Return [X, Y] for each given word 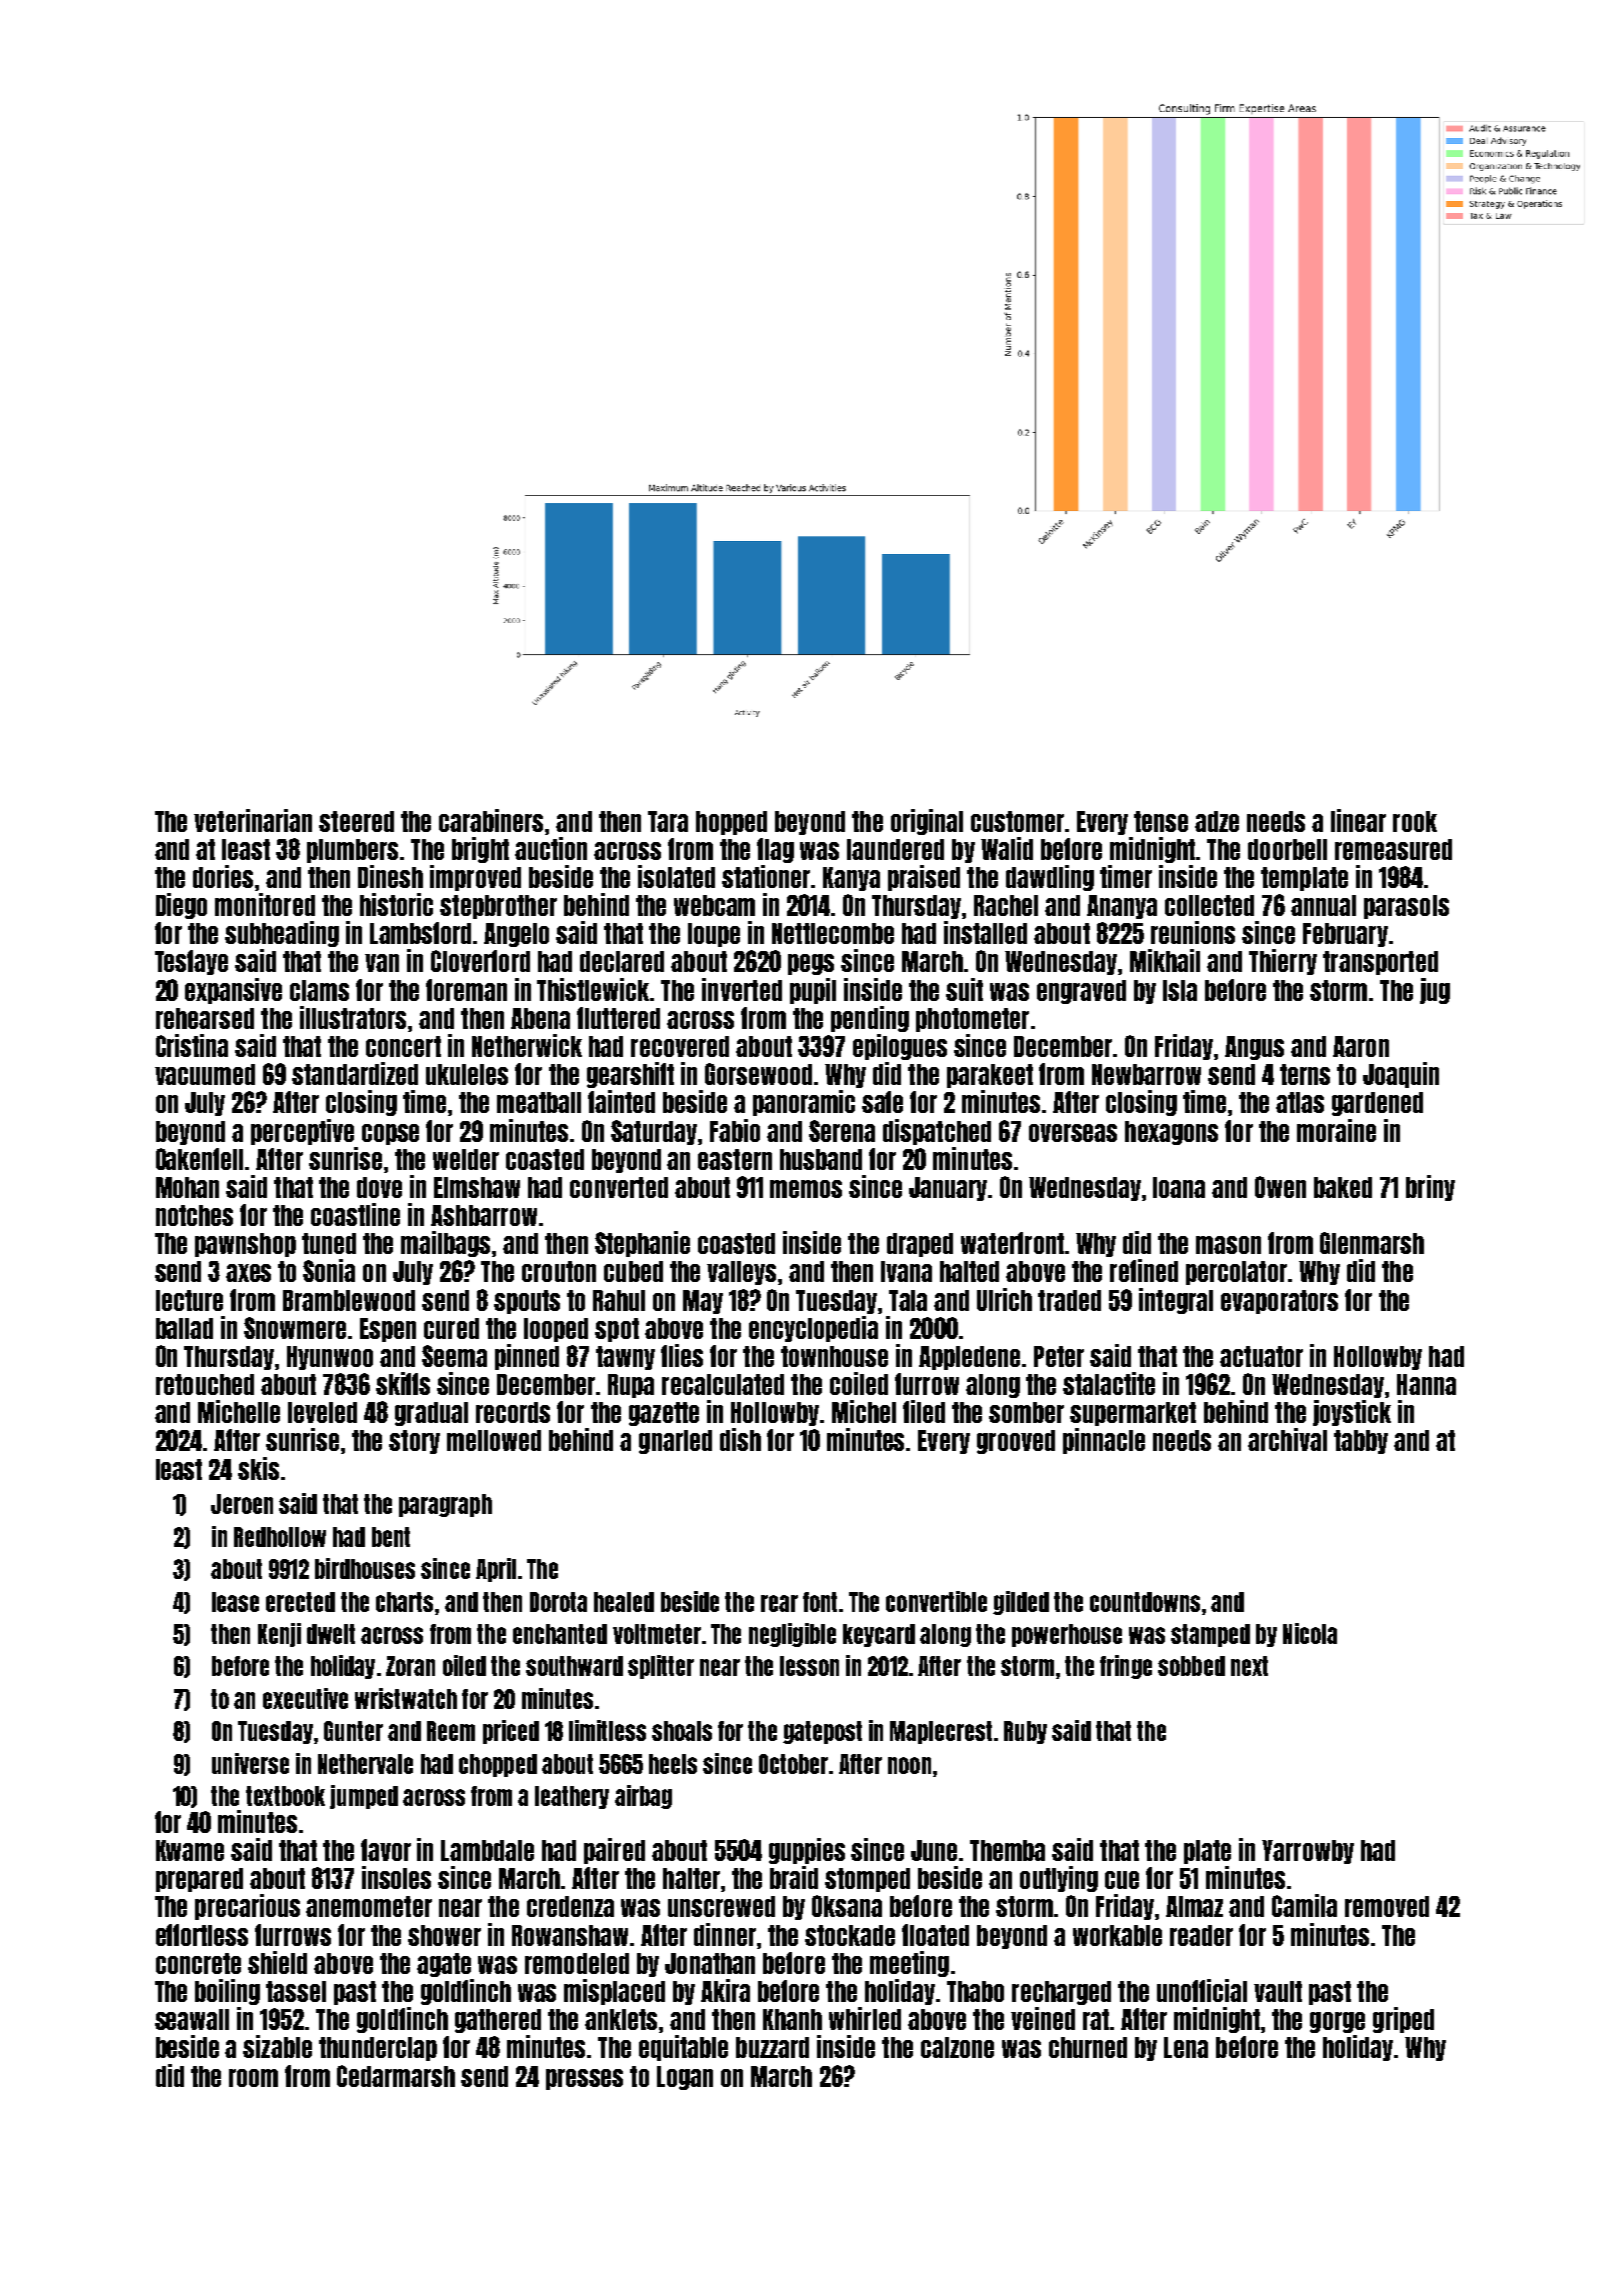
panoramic [804, 1103]
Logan [685, 2078]
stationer [767, 876]
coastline [355, 1214]
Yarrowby [1308, 1852]
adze [1217, 821]
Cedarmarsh [396, 2076]
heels [673, 1764]
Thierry [1283, 962]
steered [356, 821]
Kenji [279, 1635]
